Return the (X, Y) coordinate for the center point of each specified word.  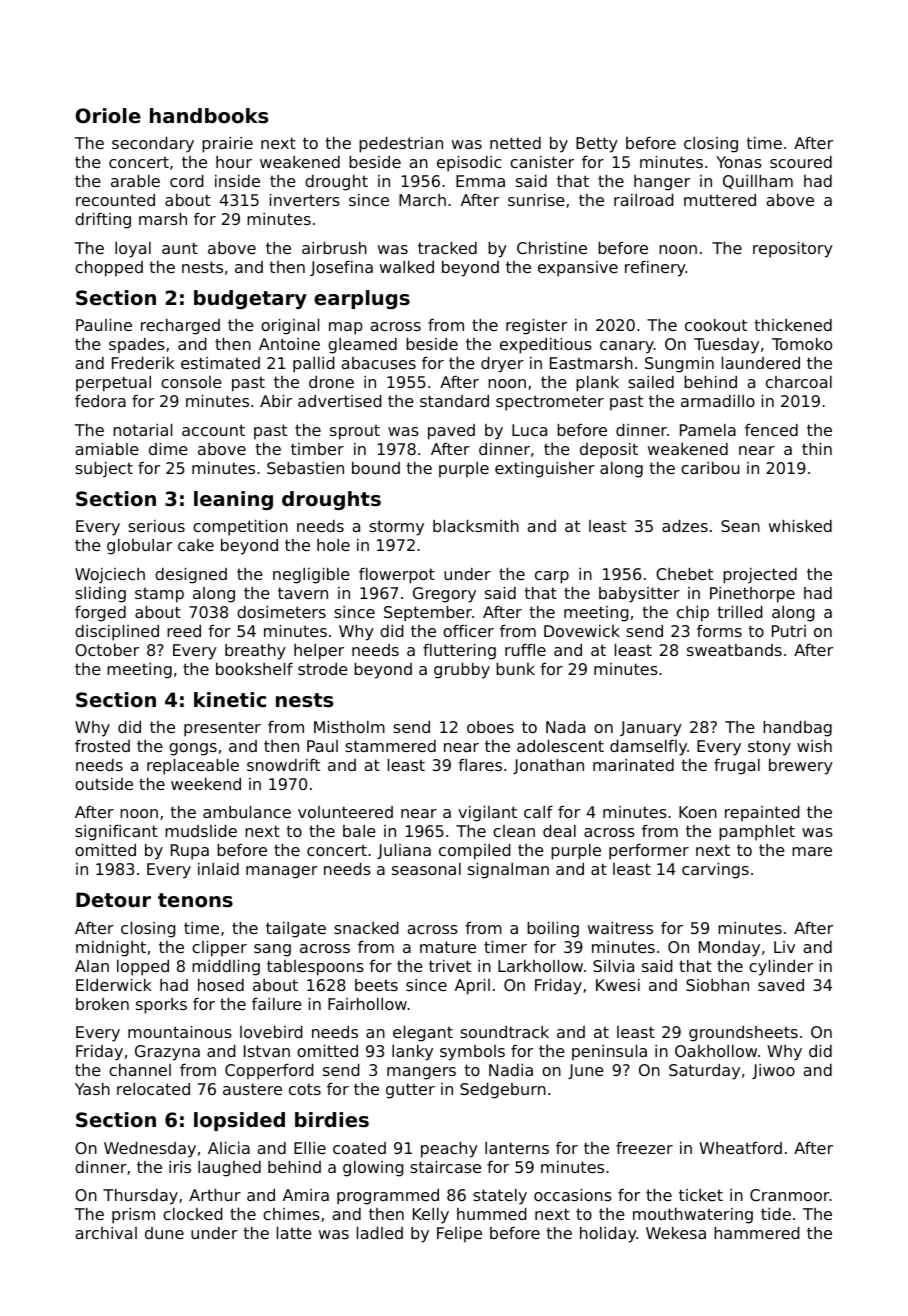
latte (294, 1233)
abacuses (379, 363)
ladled (380, 1233)
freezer (644, 1148)
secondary (153, 145)
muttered (720, 200)
